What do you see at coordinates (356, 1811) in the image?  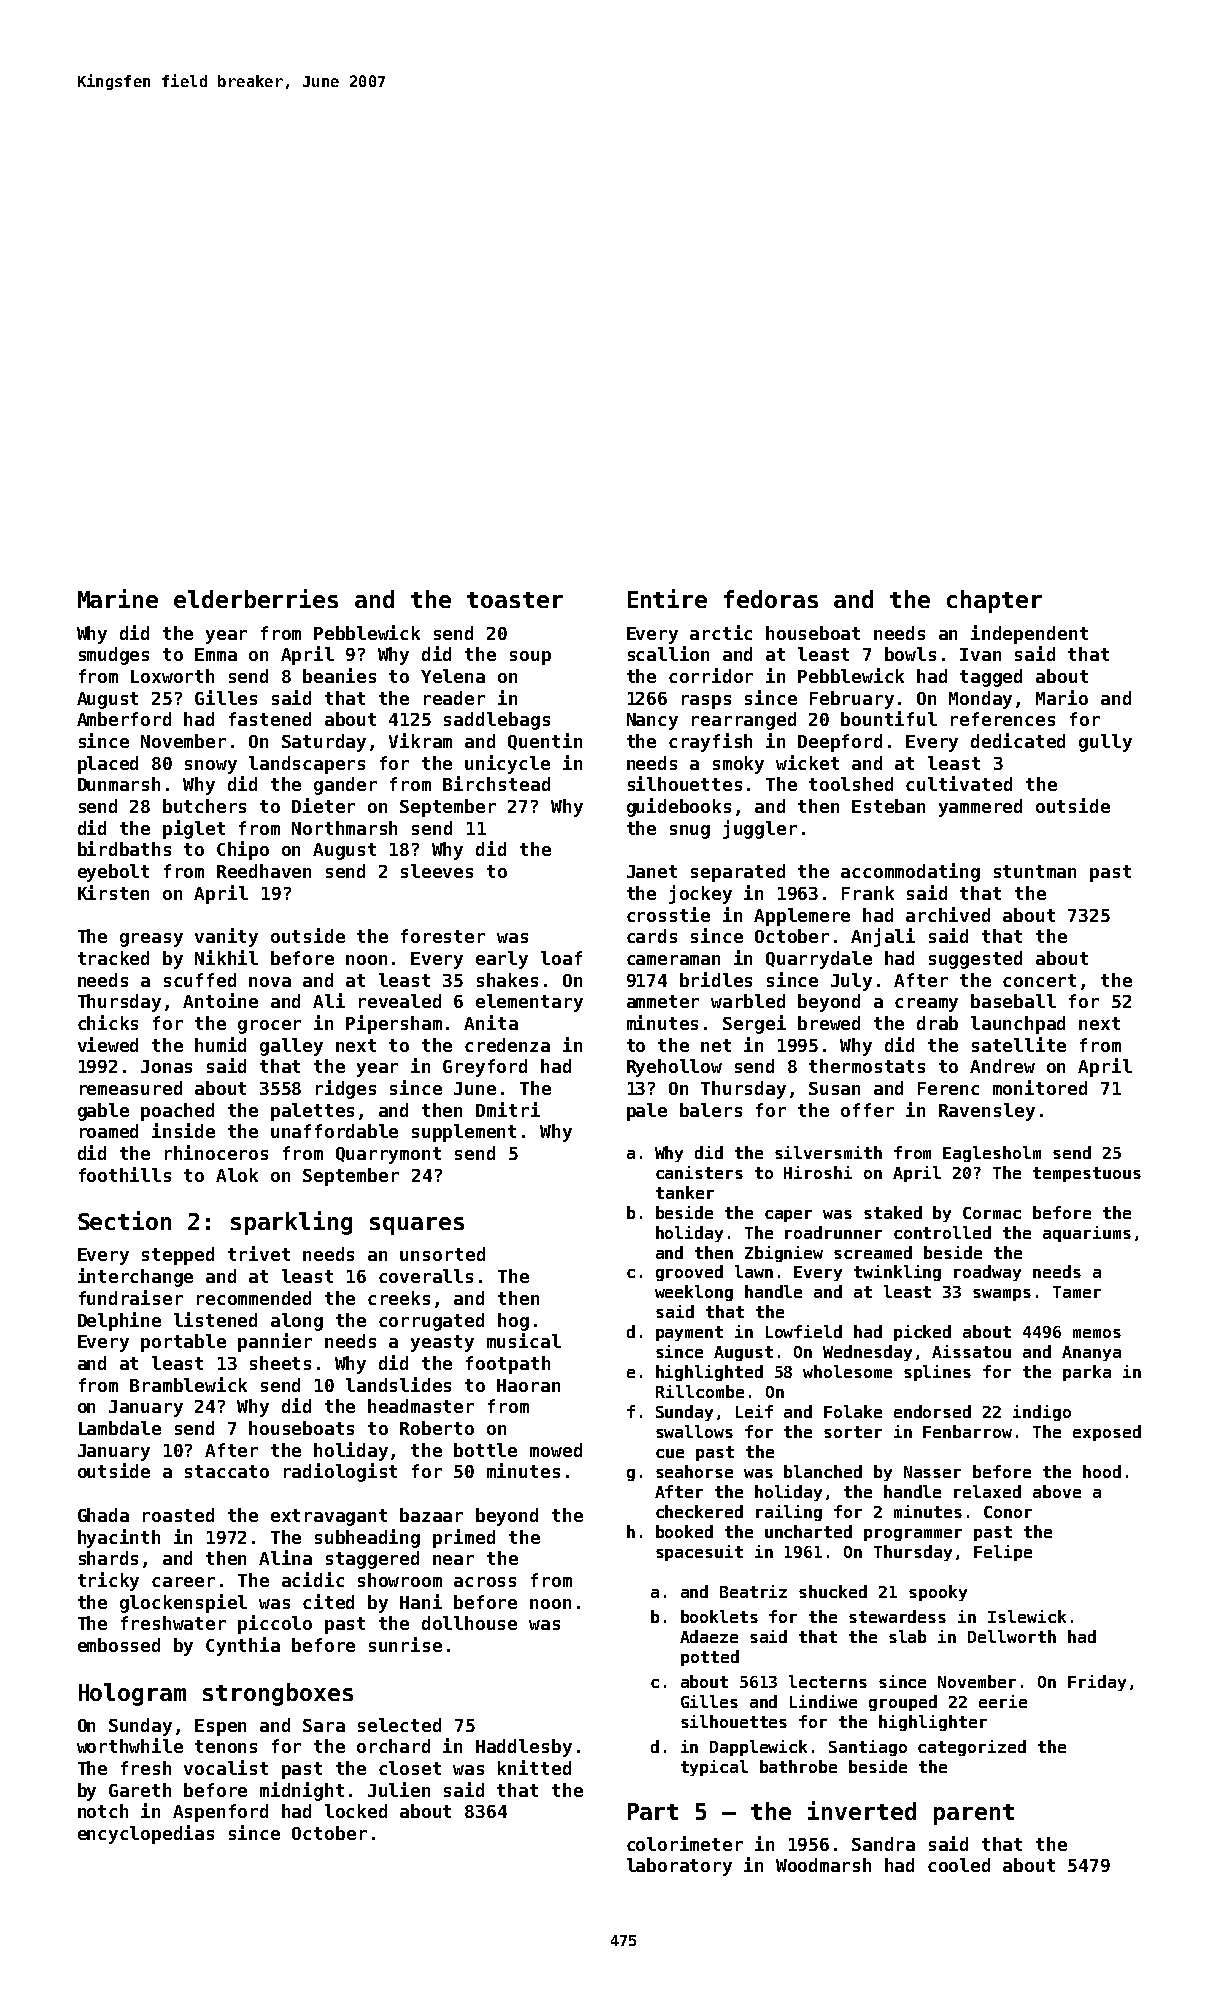 I see `locked` at bounding box center [356, 1811].
